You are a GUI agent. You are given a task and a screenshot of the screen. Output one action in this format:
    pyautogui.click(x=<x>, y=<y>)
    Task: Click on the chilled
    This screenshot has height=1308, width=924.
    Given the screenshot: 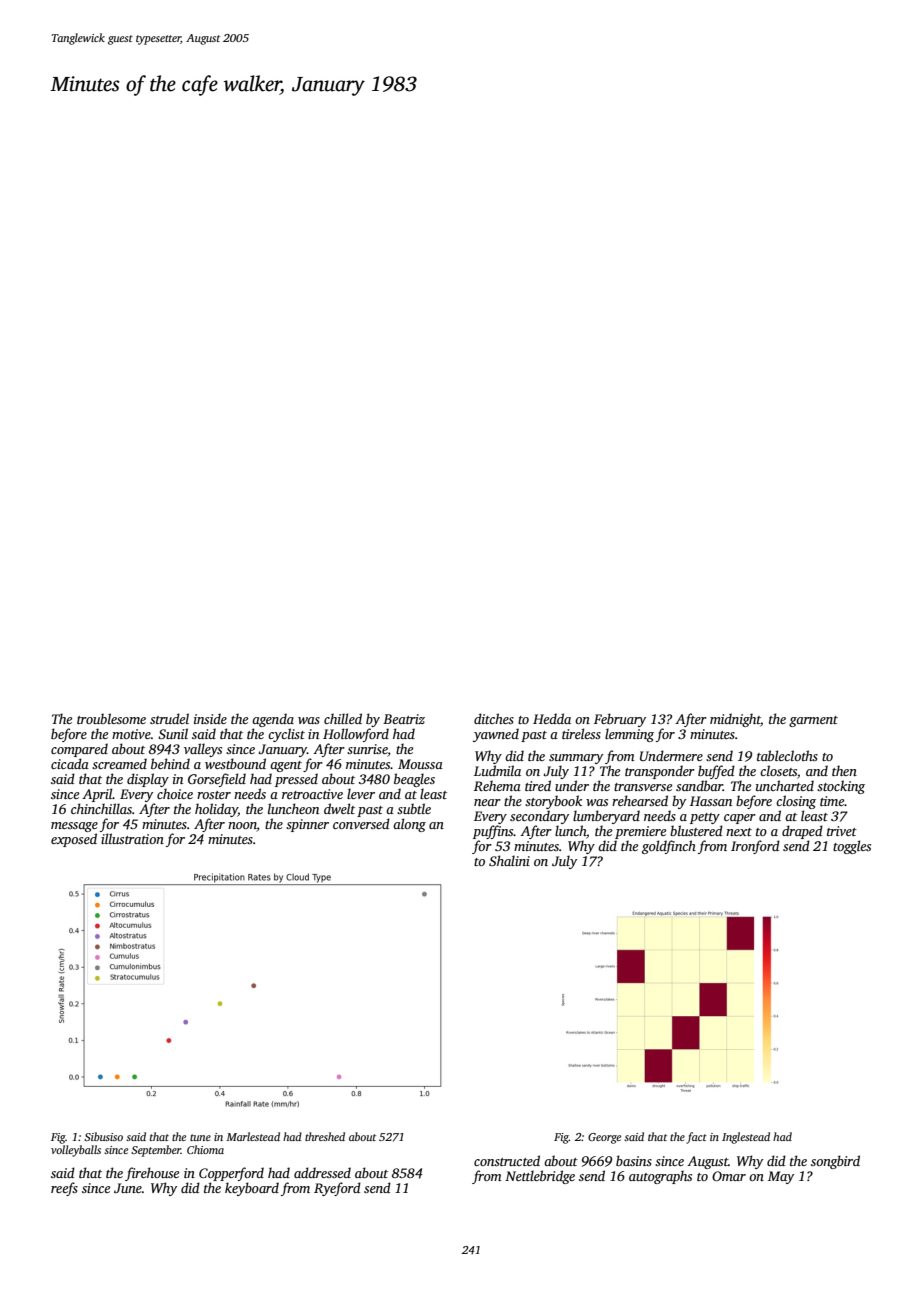 What is the action you would take?
    pyautogui.click(x=343, y=718)
